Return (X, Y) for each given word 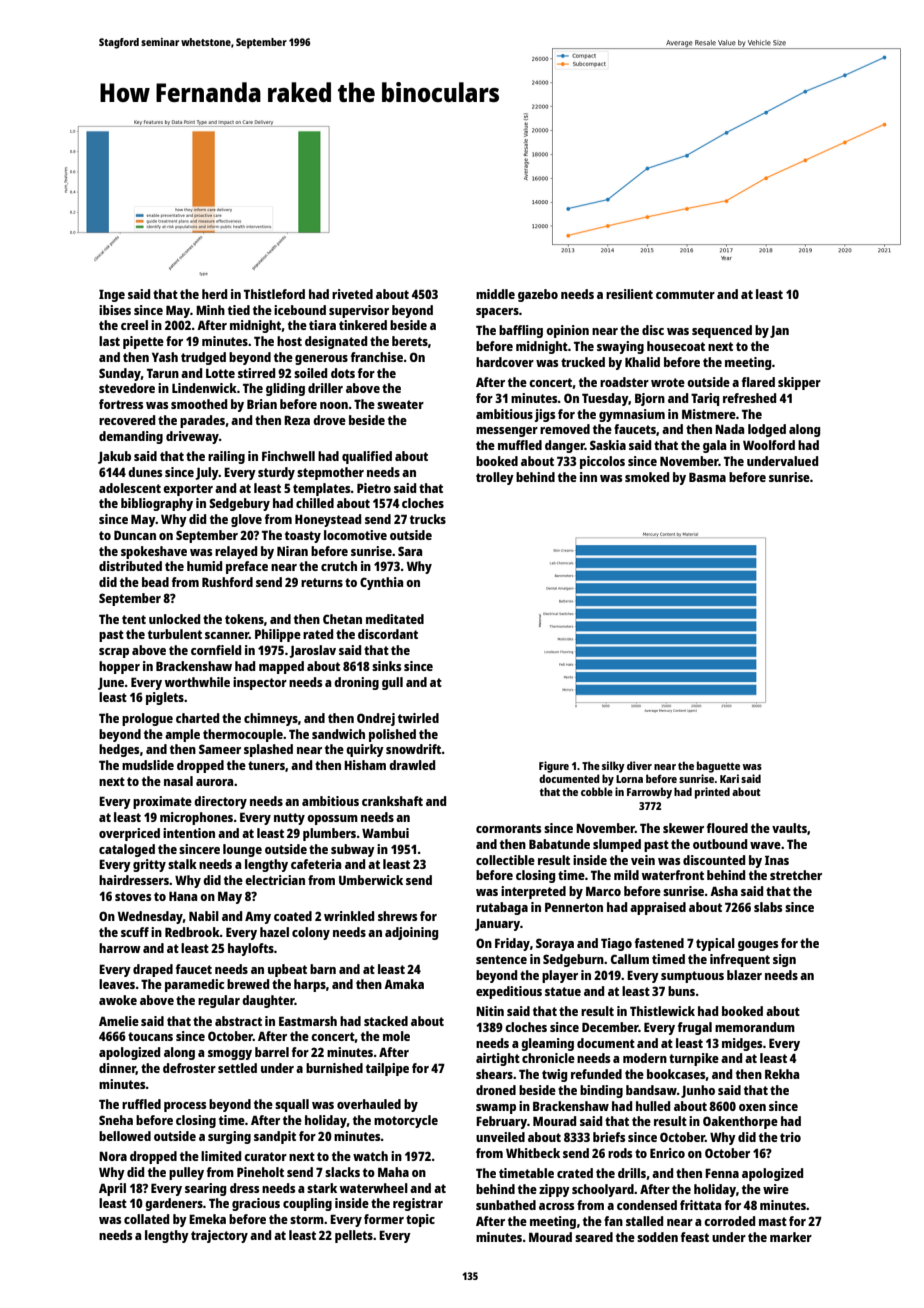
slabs (768, 907)
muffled (520, 445)
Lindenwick (204, 388)
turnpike (694, 1059)
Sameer (220, 749)
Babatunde (559, 844)
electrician (275, 880)
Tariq (705, 399)
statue (563, 991)
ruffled (141, 1104)
